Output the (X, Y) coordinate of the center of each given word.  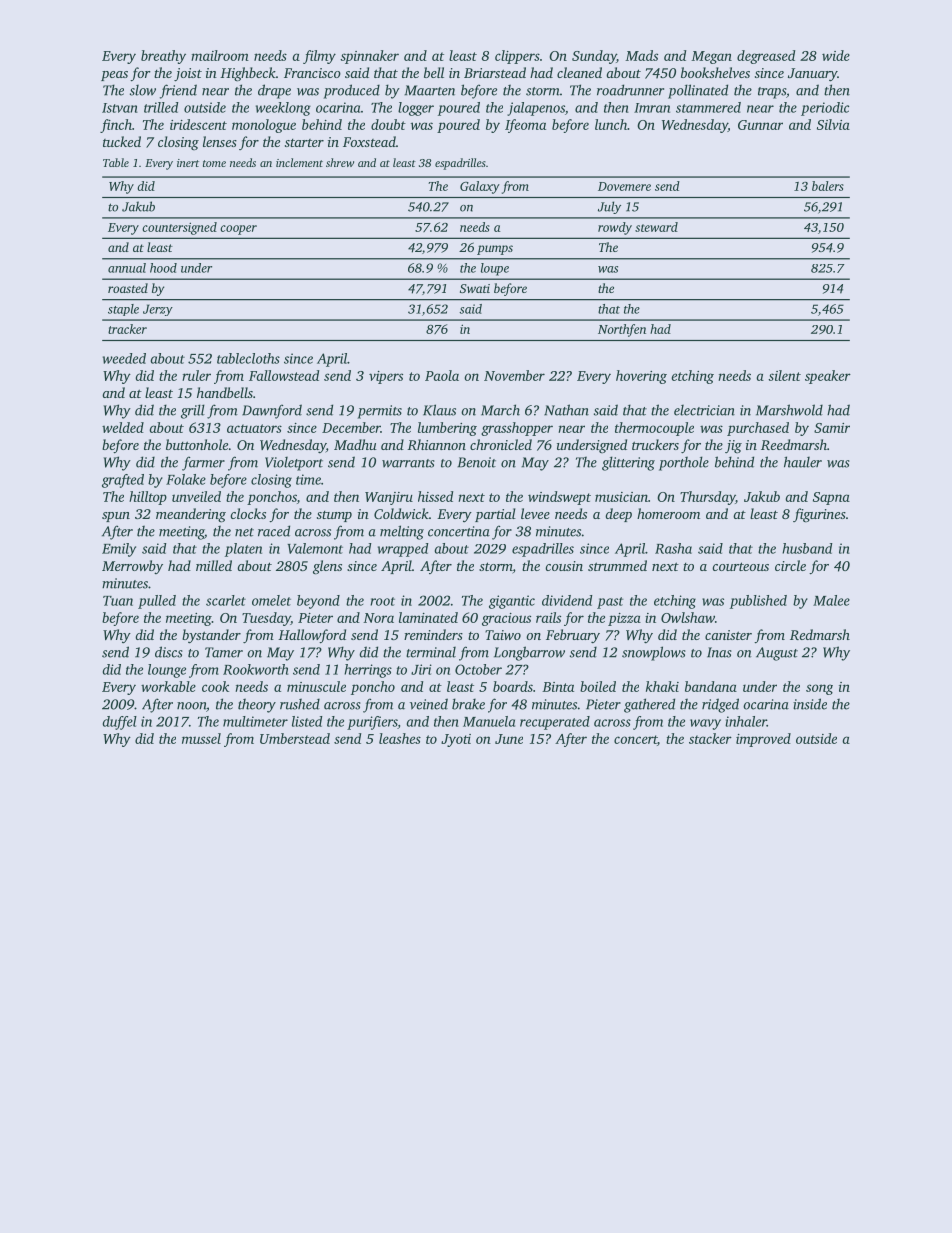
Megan (711, 57)
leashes (400, 738)
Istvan (120, 108)
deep (618, 515)
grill (193, 411)
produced (351, 91)
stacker (710, 738)
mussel (201, 738)
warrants (408, 463)
